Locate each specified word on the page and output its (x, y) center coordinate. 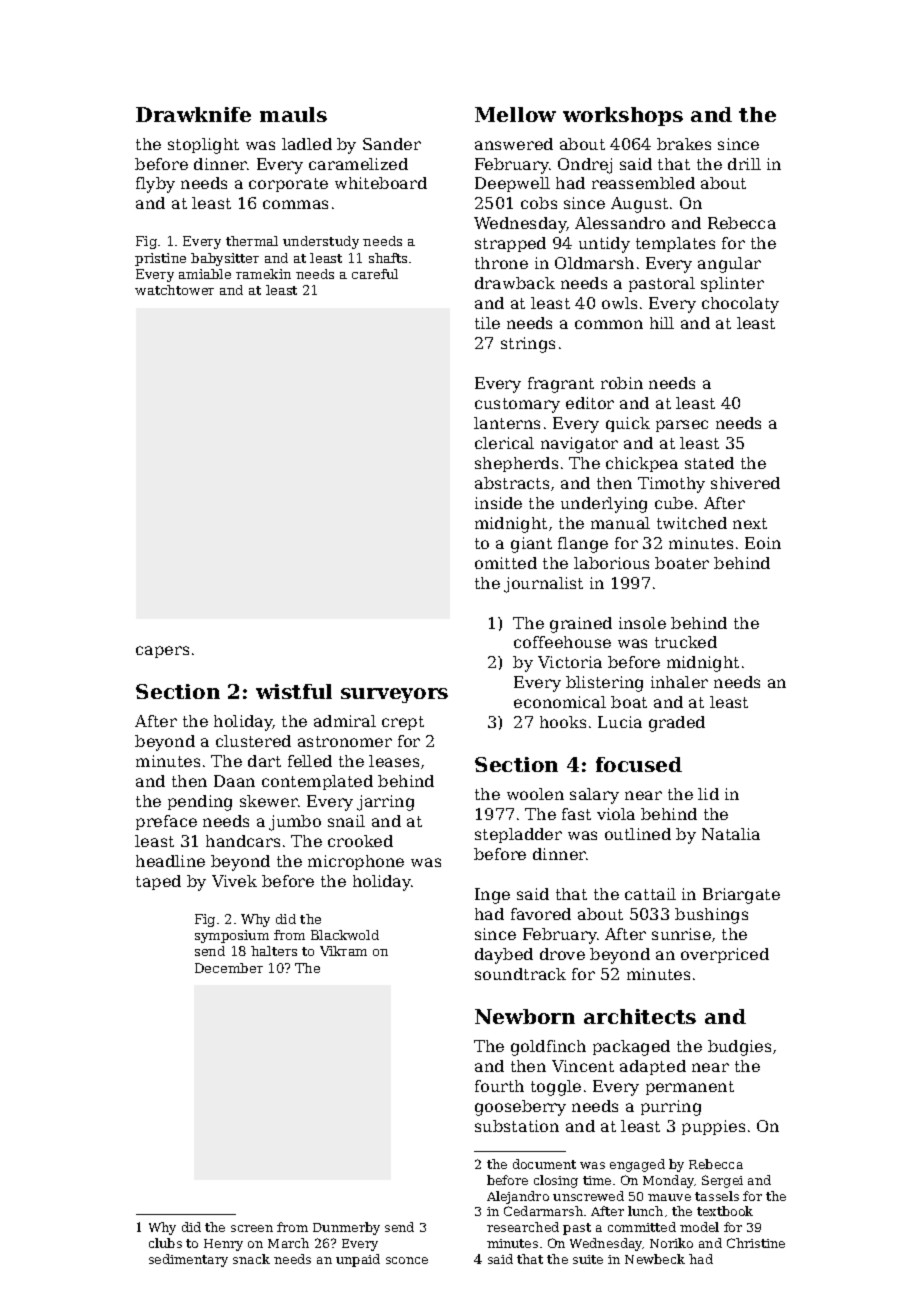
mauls (293, 114)
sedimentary (188, 1260)
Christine (756, 1243)
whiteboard (381, 183)
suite (588, 1259)
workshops (623, 116)
